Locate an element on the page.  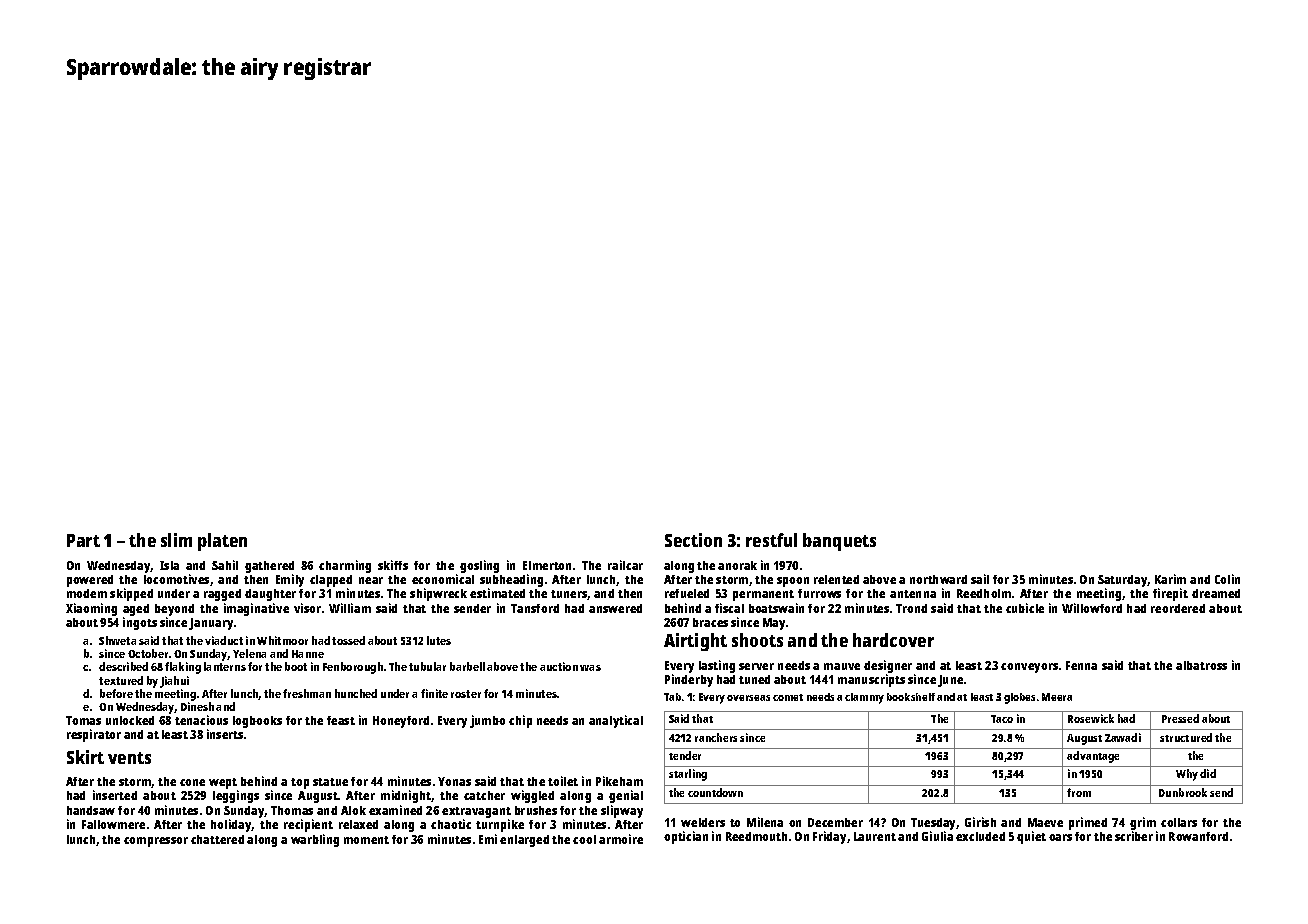
Section is located at coordinates (693, 540).
